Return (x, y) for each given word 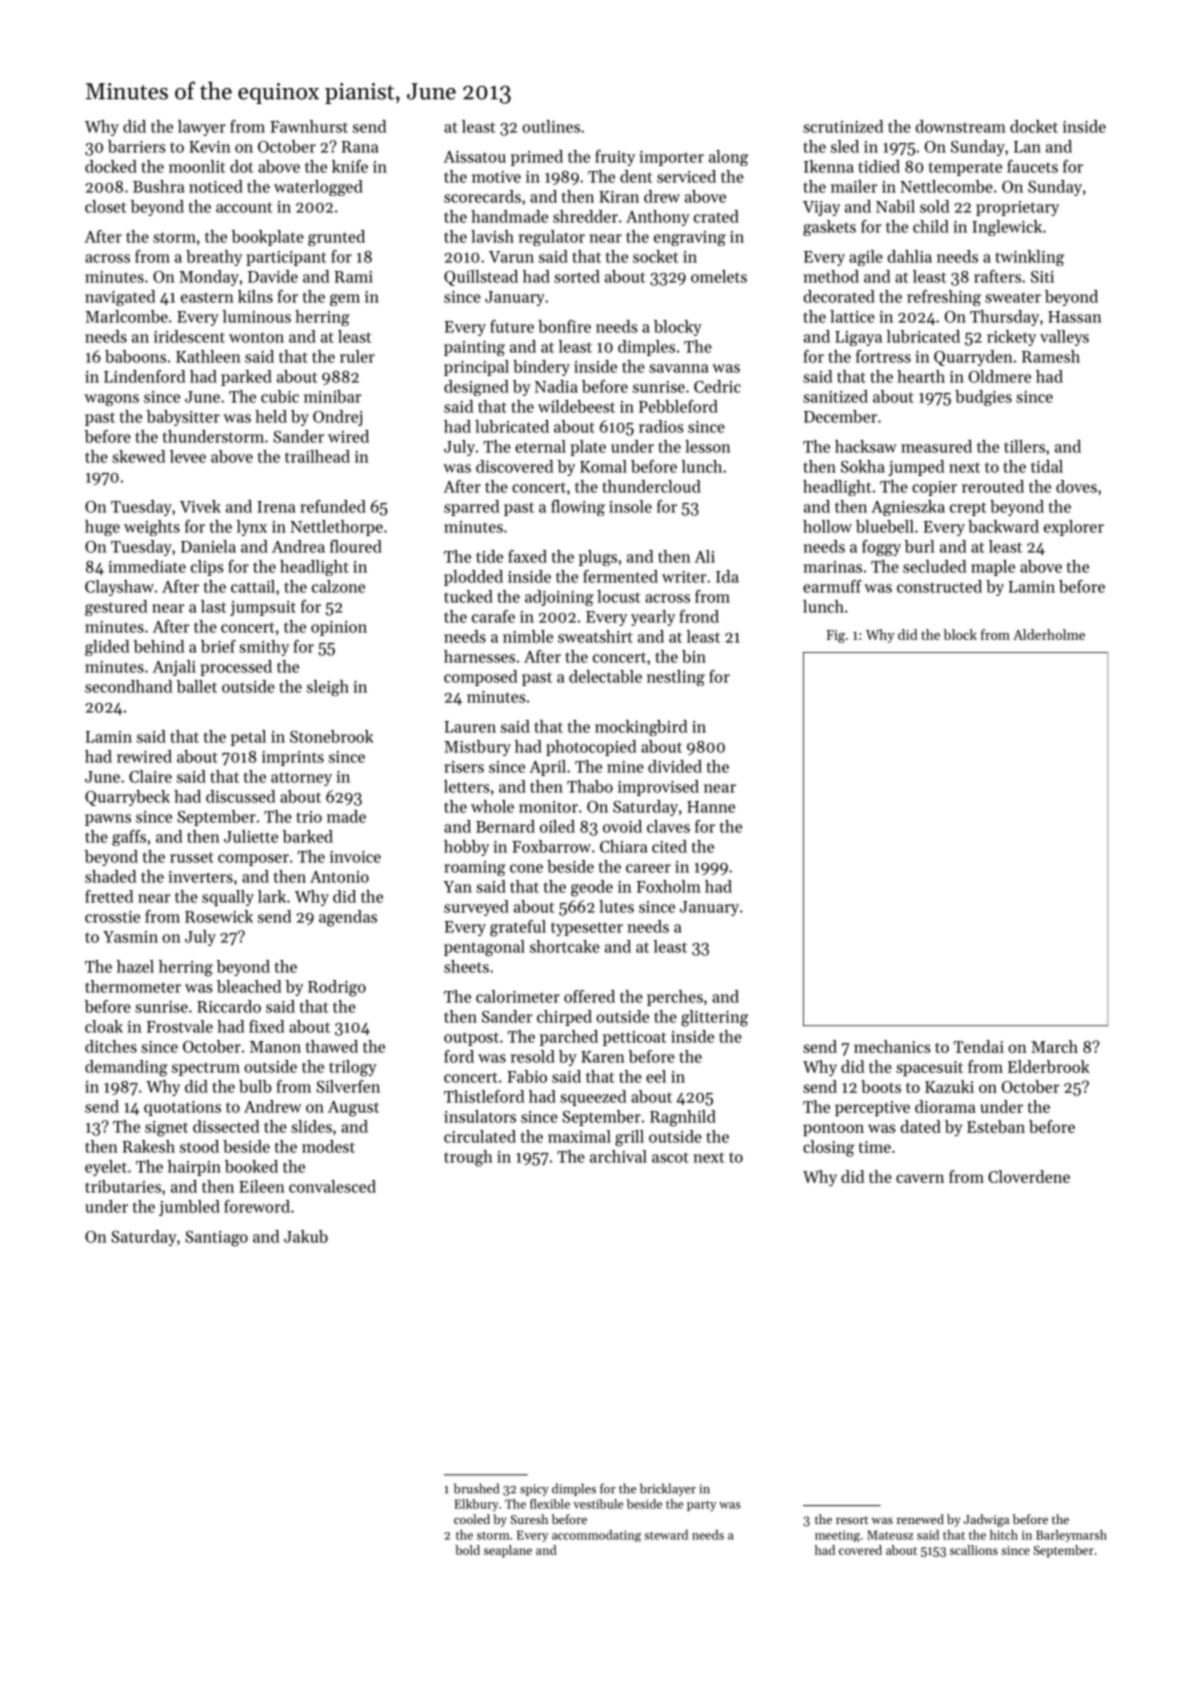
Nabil (895, 206)
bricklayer (668, 1489)
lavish (492, 236)
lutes (616, 906)
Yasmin (130, 937)
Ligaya (858, 338)
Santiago (216, 1239)
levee (188, 456)
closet (105, 206)
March (1054, 1046)
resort (852, 1520)
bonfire (564, 326)
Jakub (306, 1236)
